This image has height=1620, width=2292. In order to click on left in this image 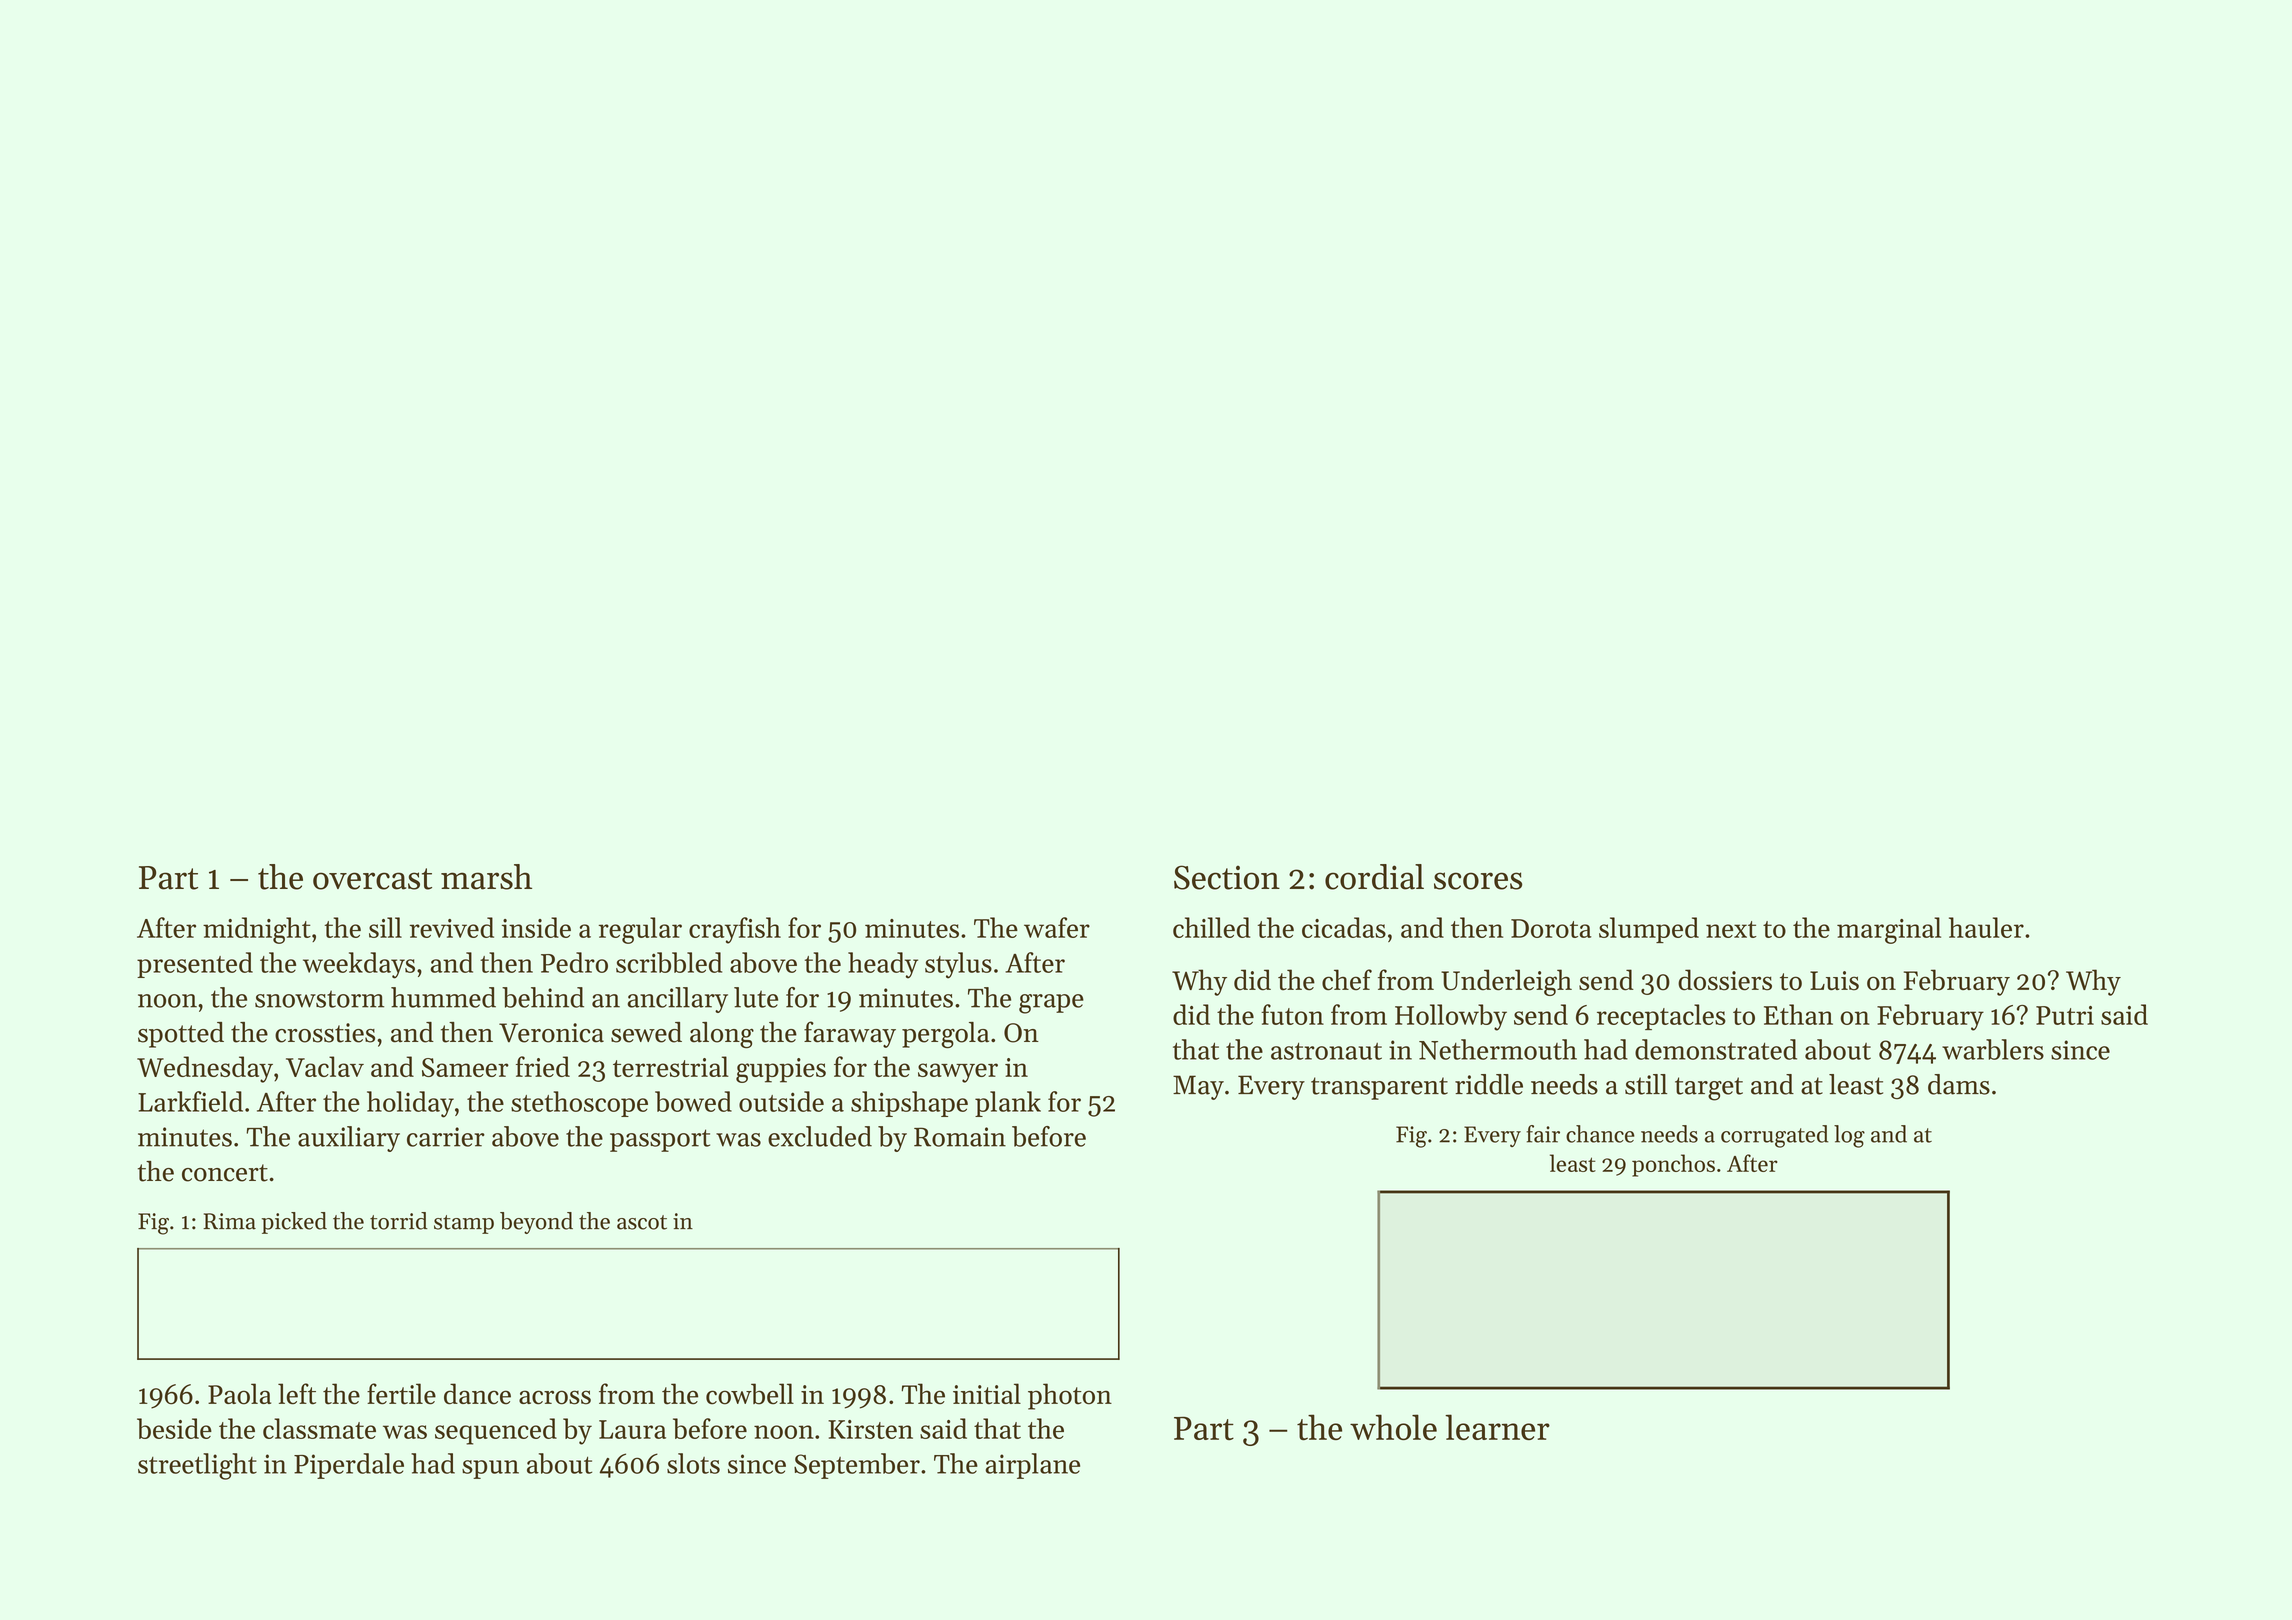, I will do `click(297, 1394)`.
